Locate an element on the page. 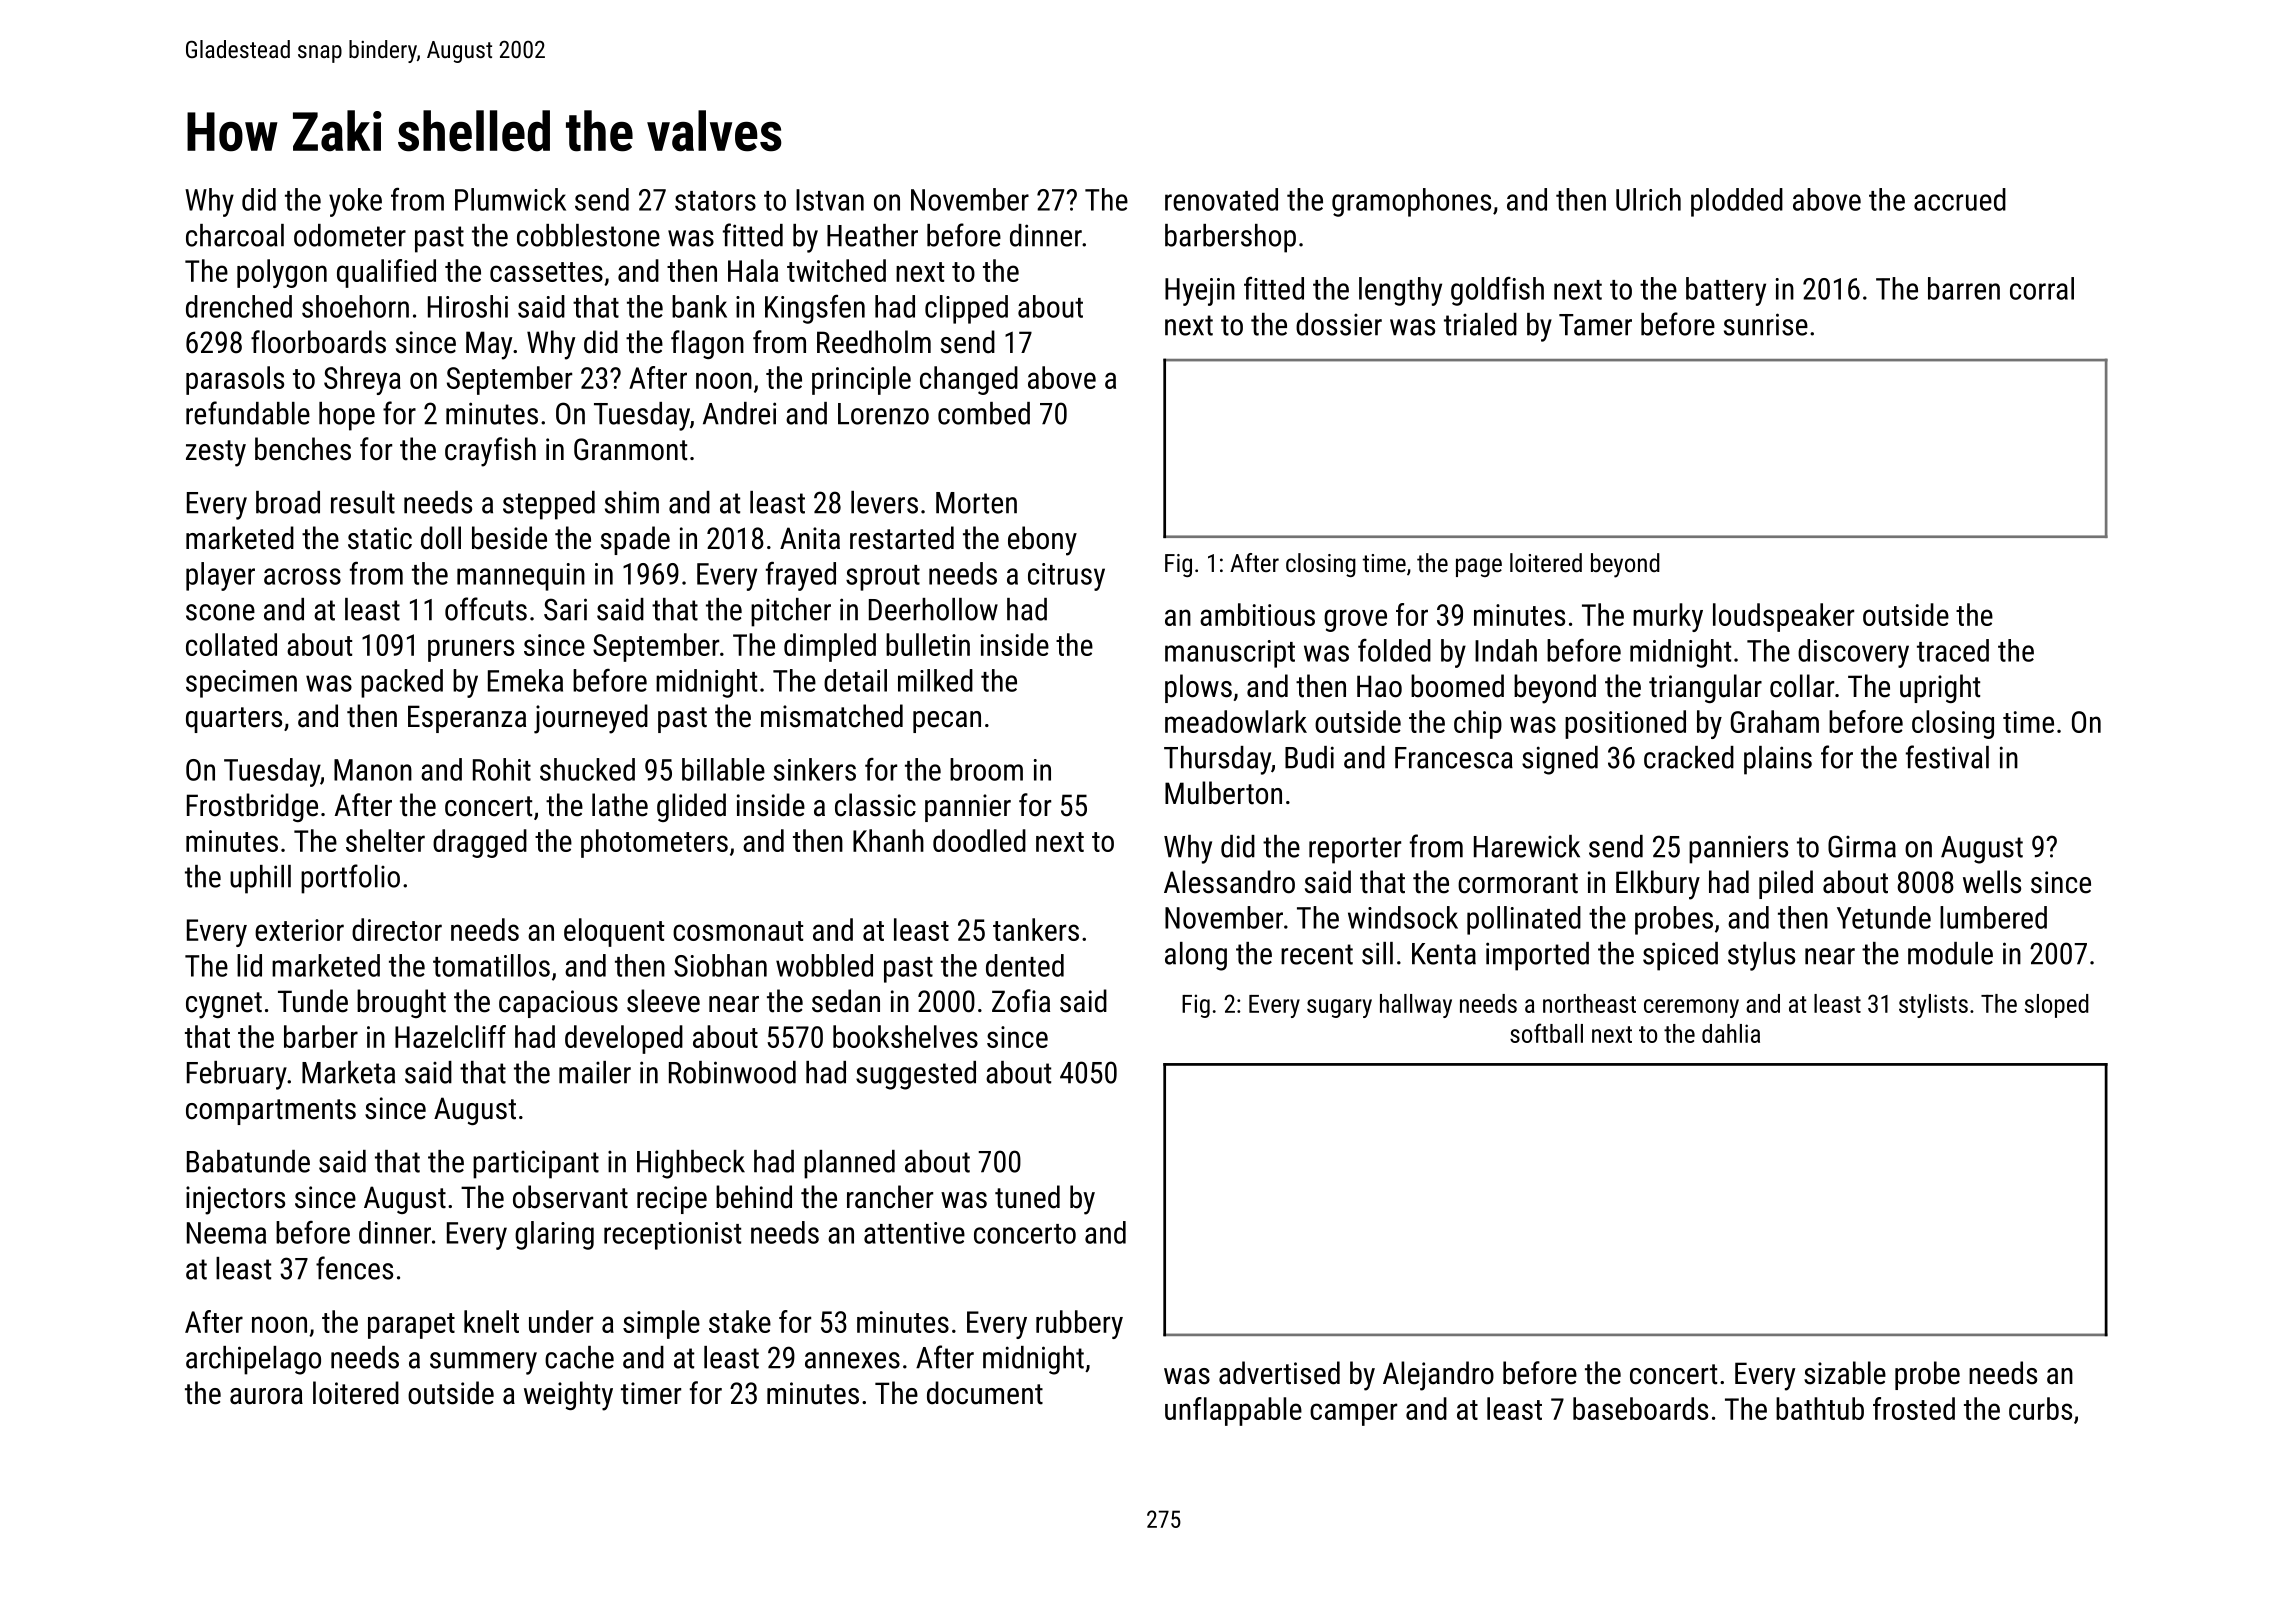 The height and width of the image is (1620, 2292). aurora is located at coordinates (266, 1396).
